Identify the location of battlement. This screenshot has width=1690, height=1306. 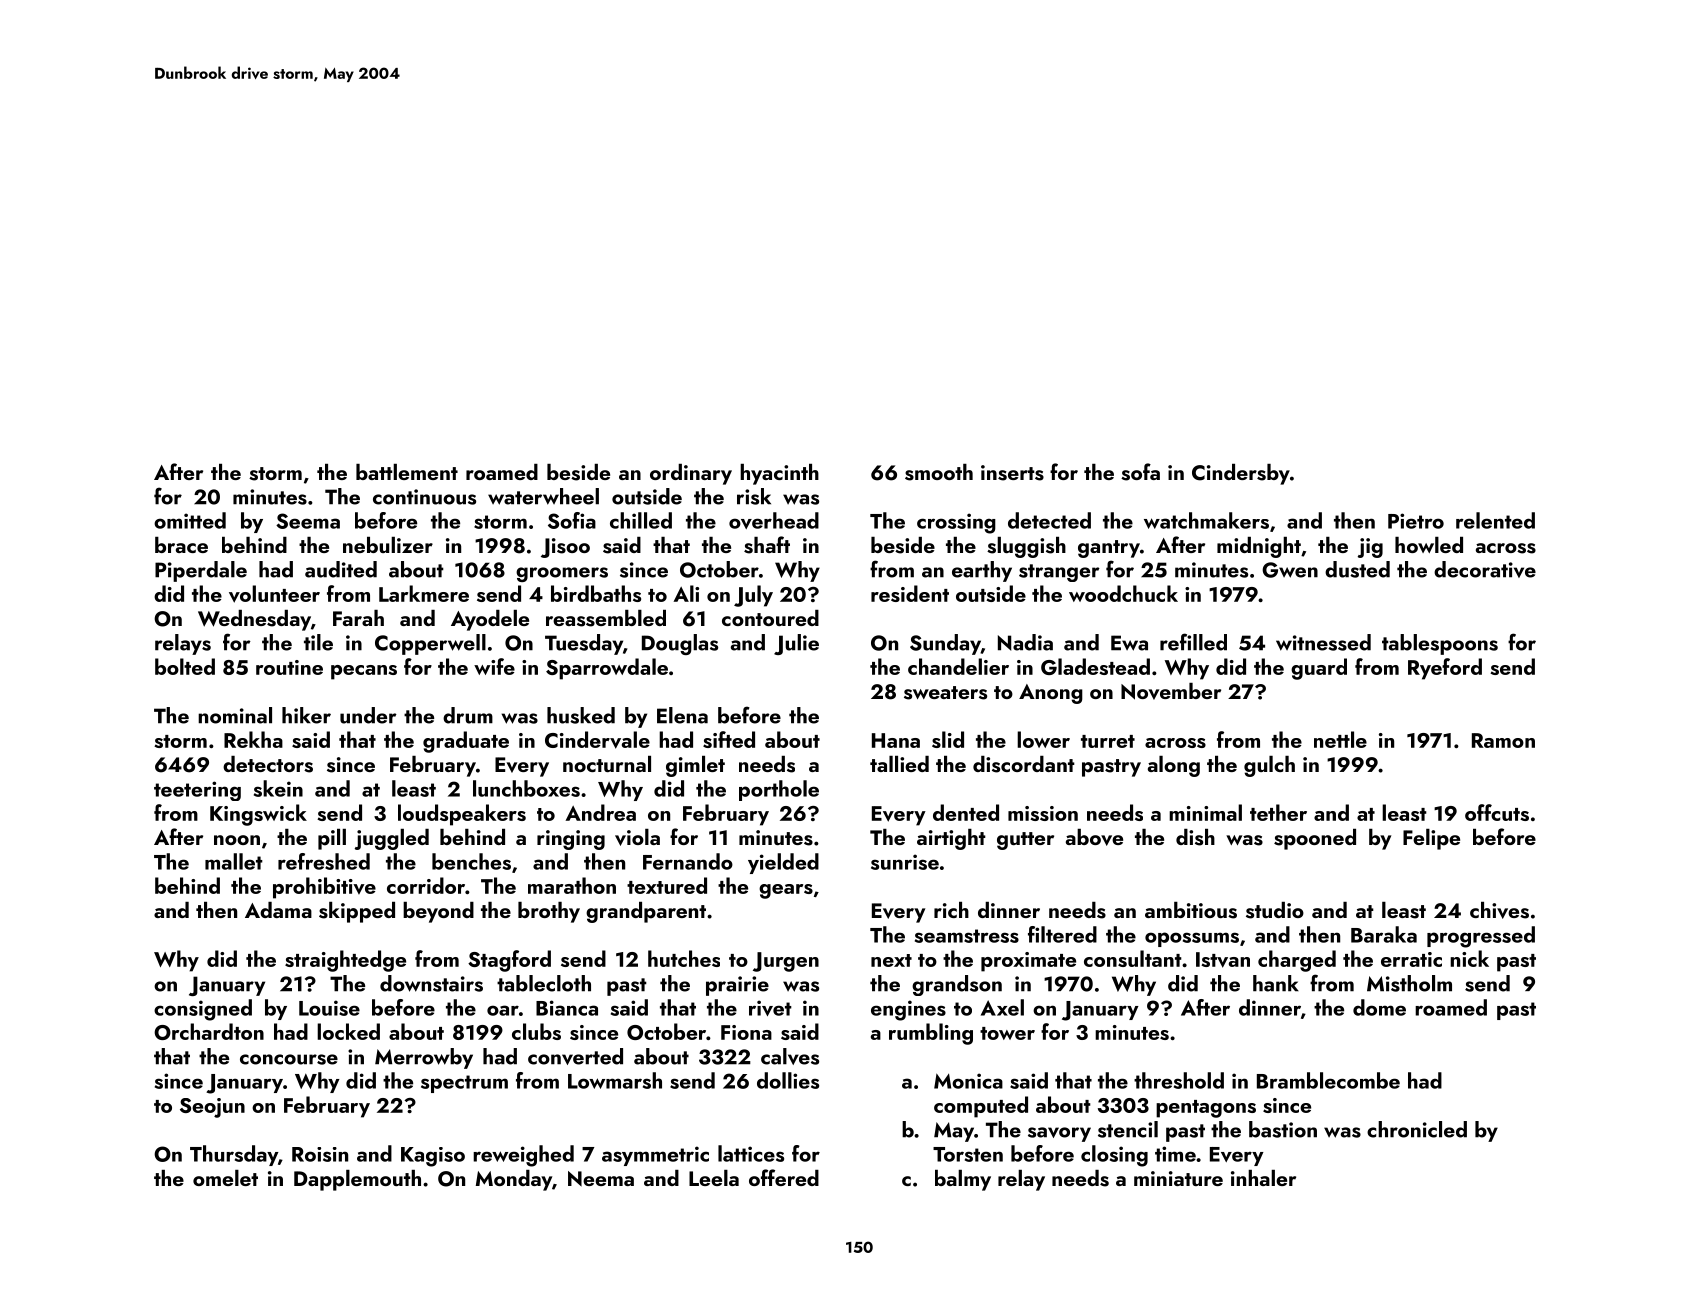
(407, 472).
